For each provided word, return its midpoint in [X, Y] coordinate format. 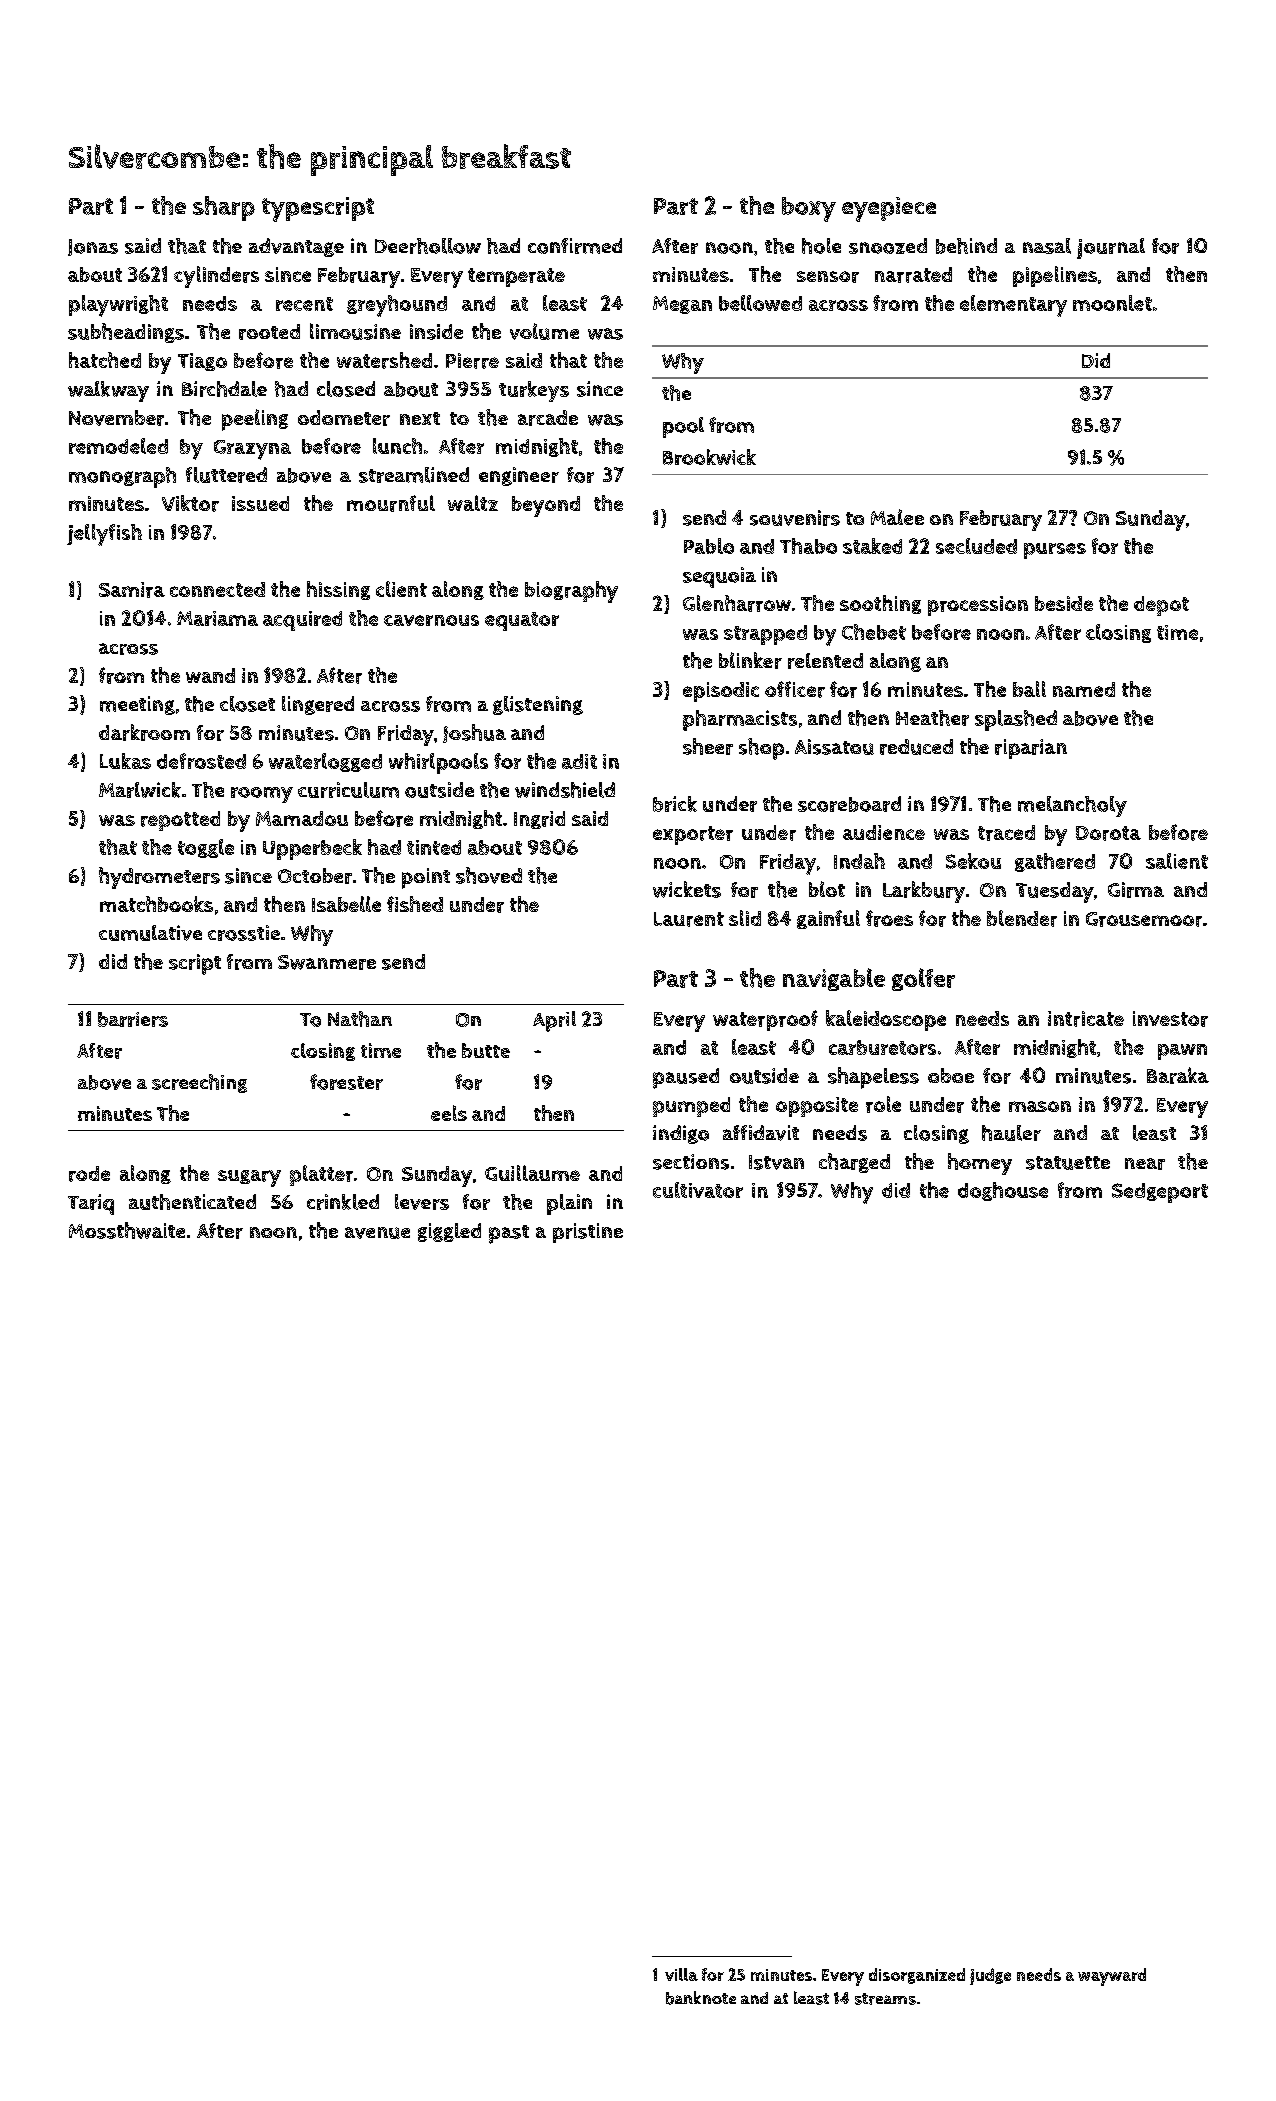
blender [1022, 918]
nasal [1047, 246]
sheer [708, 746]
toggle [206, 848]
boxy [809, 209]
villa [681, 1974]
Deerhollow [428, 246]
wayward [1112, 1977]
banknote [701, 1998]
